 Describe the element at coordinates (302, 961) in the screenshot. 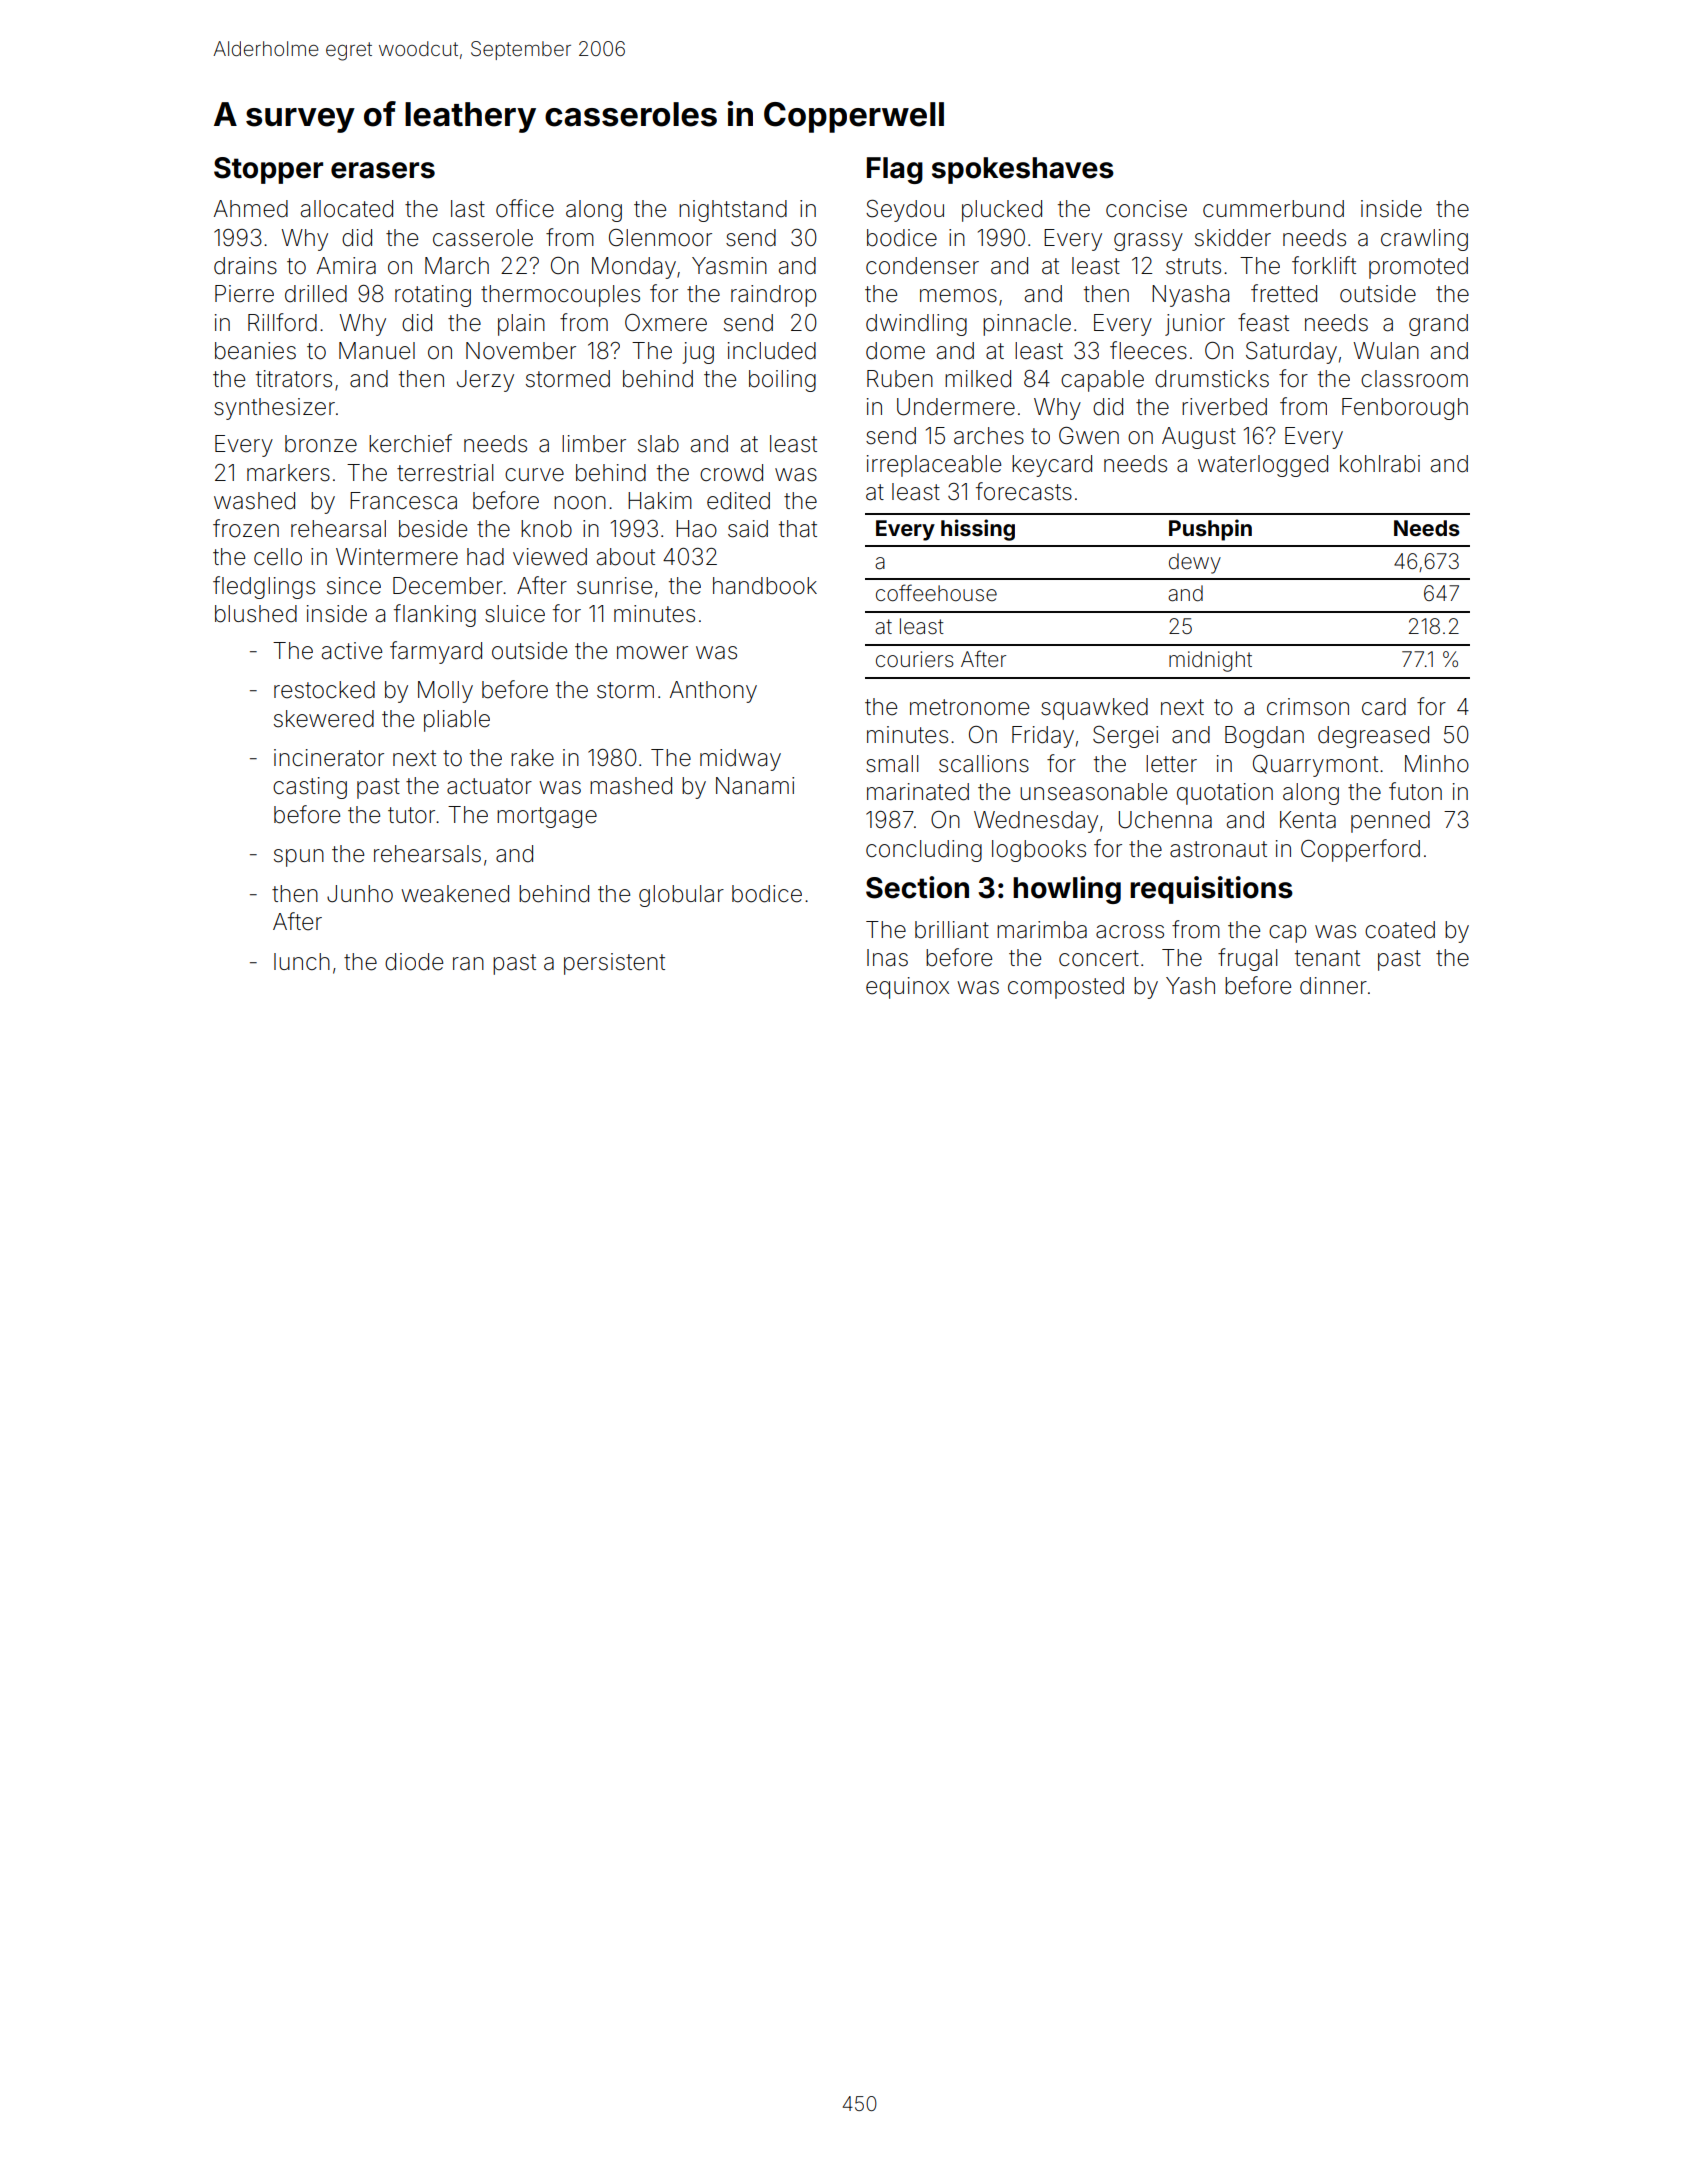

I see `lunch` at that location.
